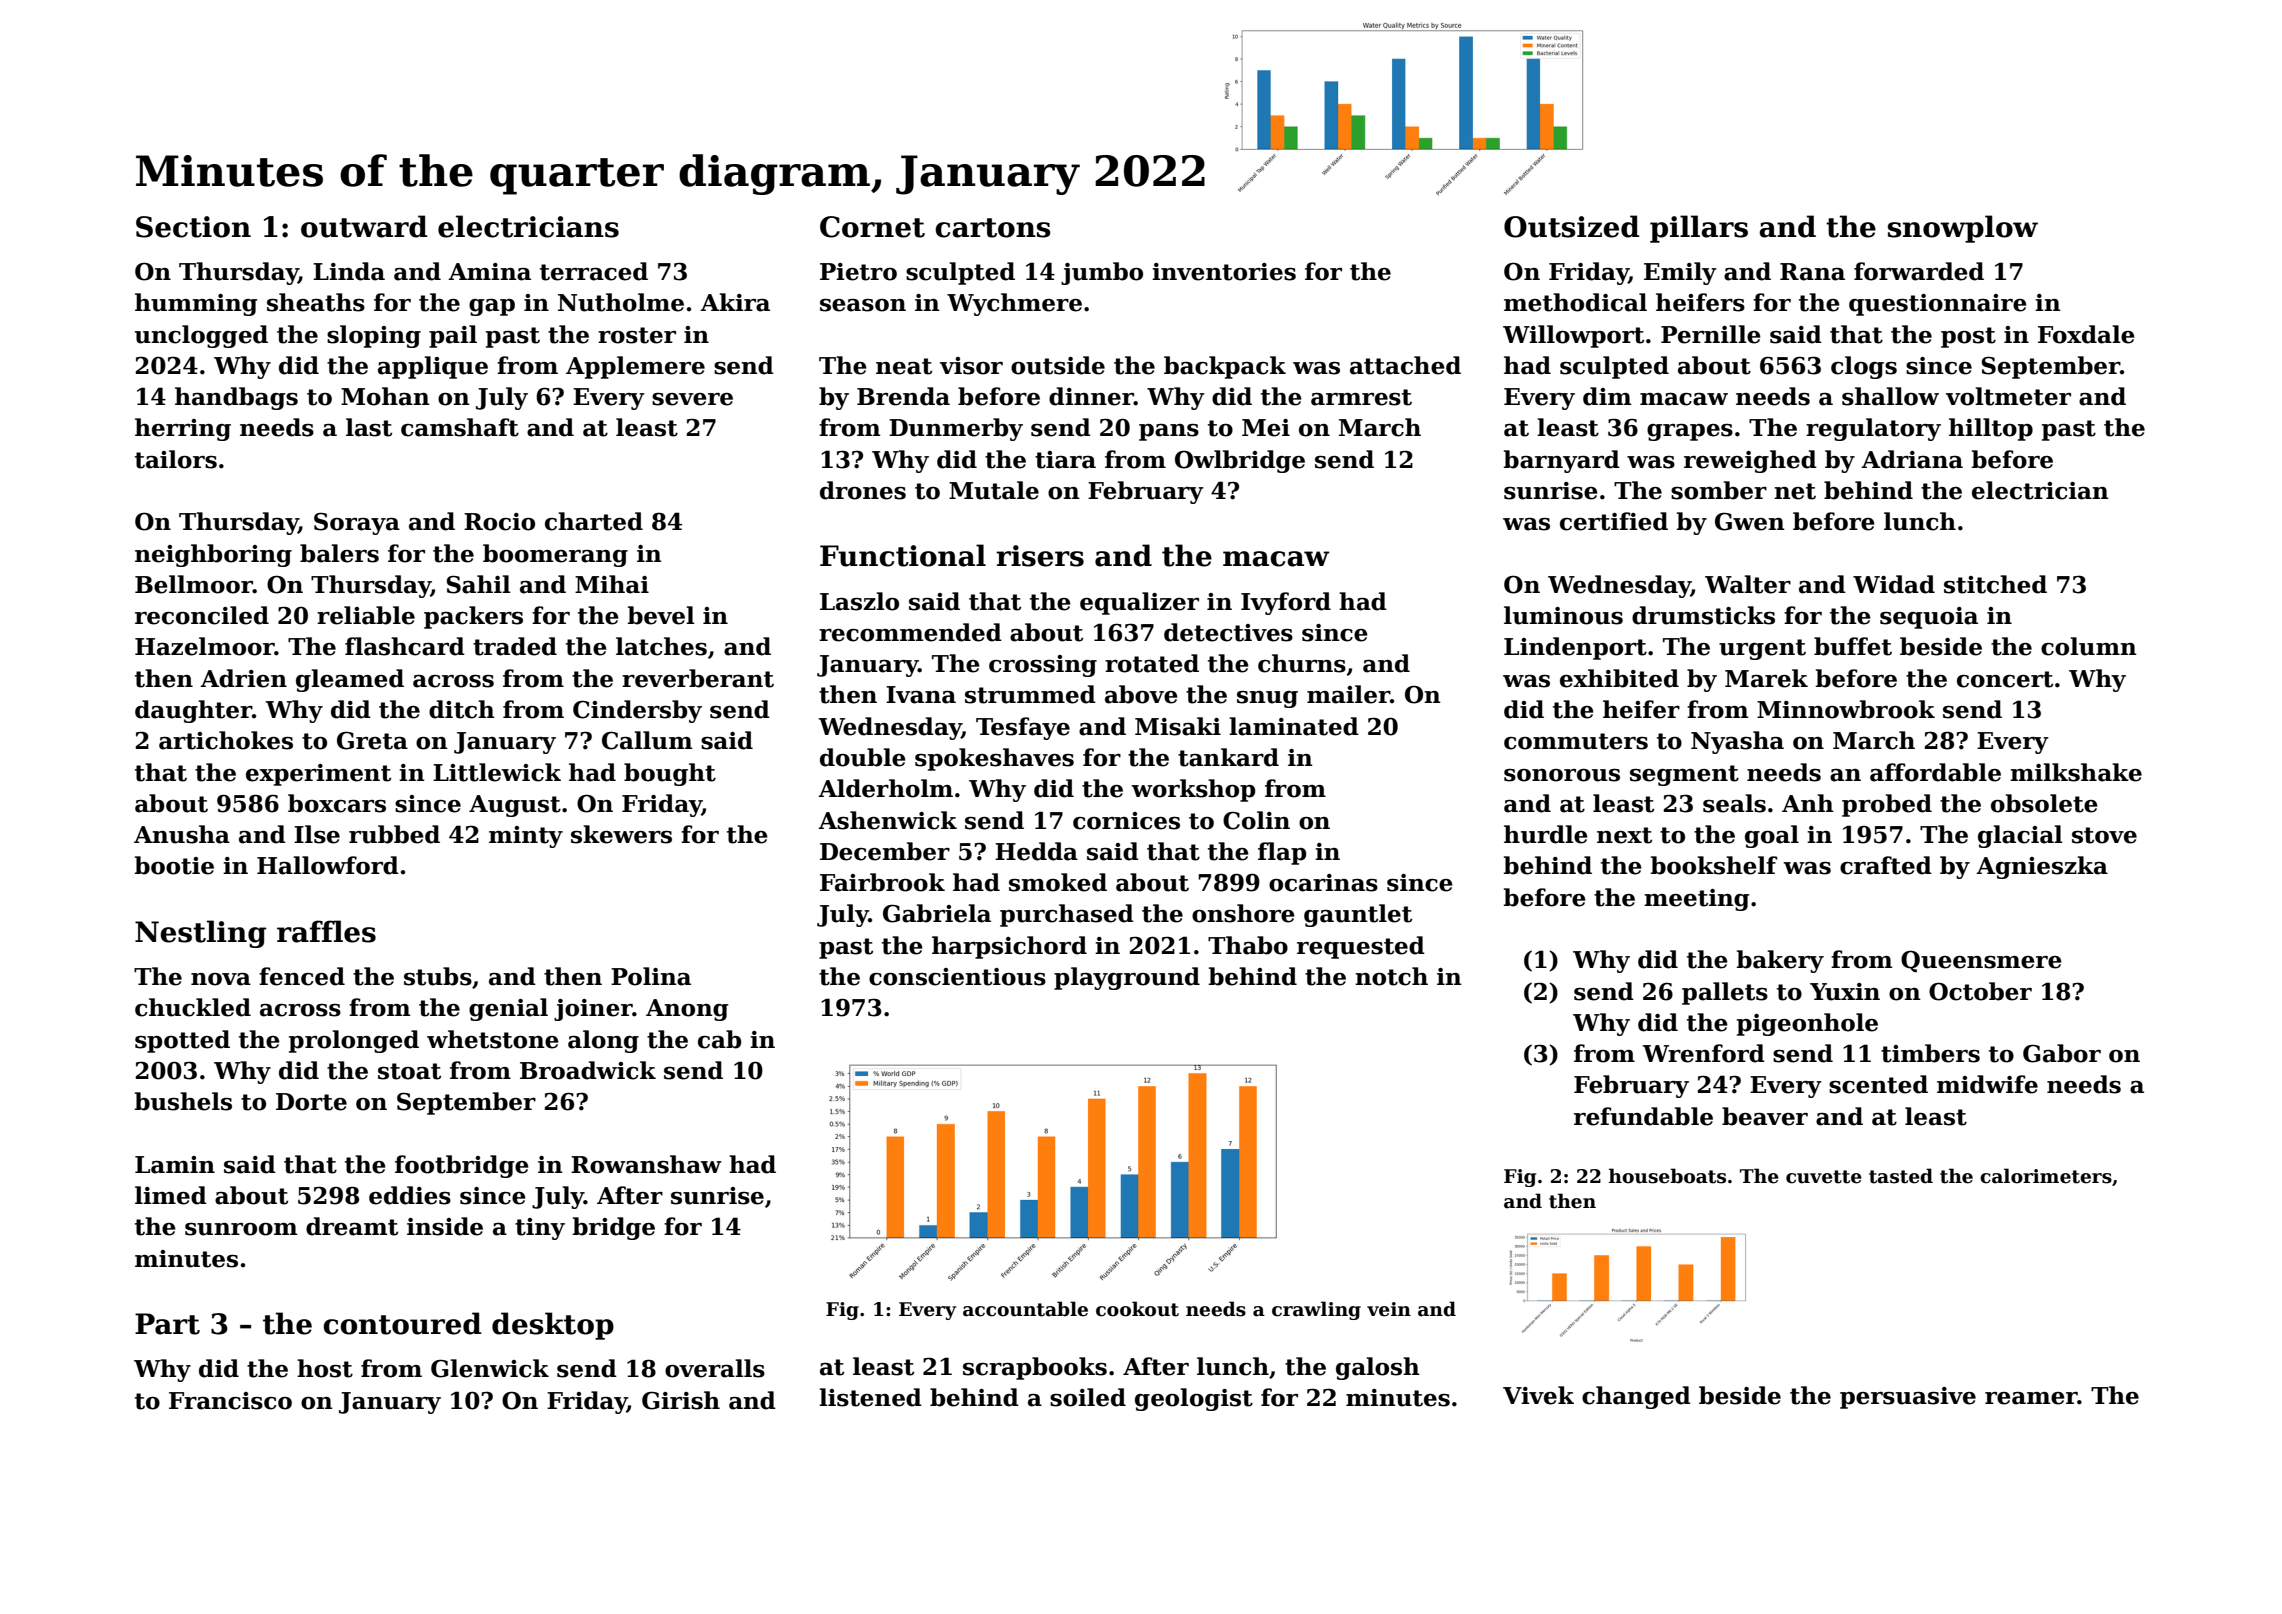 The height and width of the page is (1614, 2282). I want to click on Greta, so click(372, 740).
